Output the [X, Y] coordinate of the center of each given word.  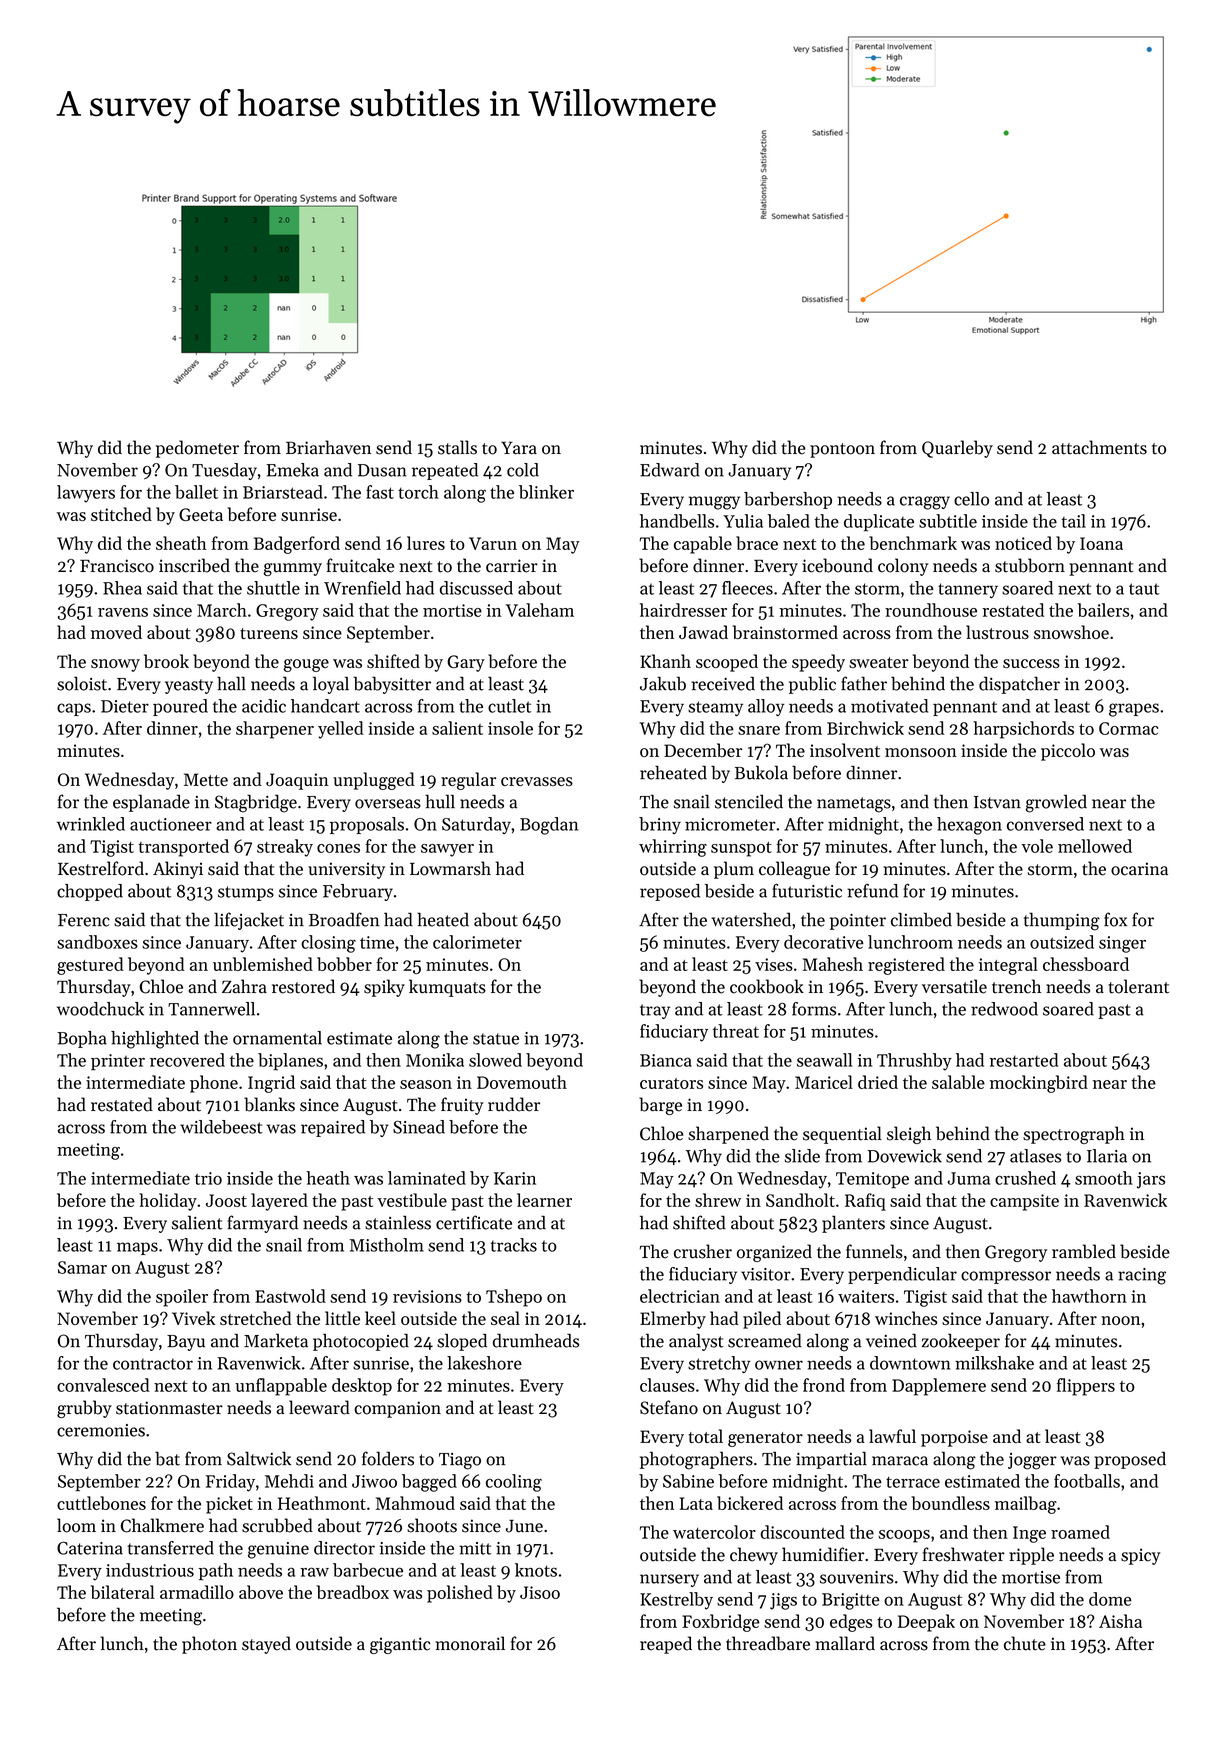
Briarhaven [328, 447]
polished [460, 1594]
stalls [457, 447]
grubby [84, 1409]
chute [1025, 1643]
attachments [1099, 447]
